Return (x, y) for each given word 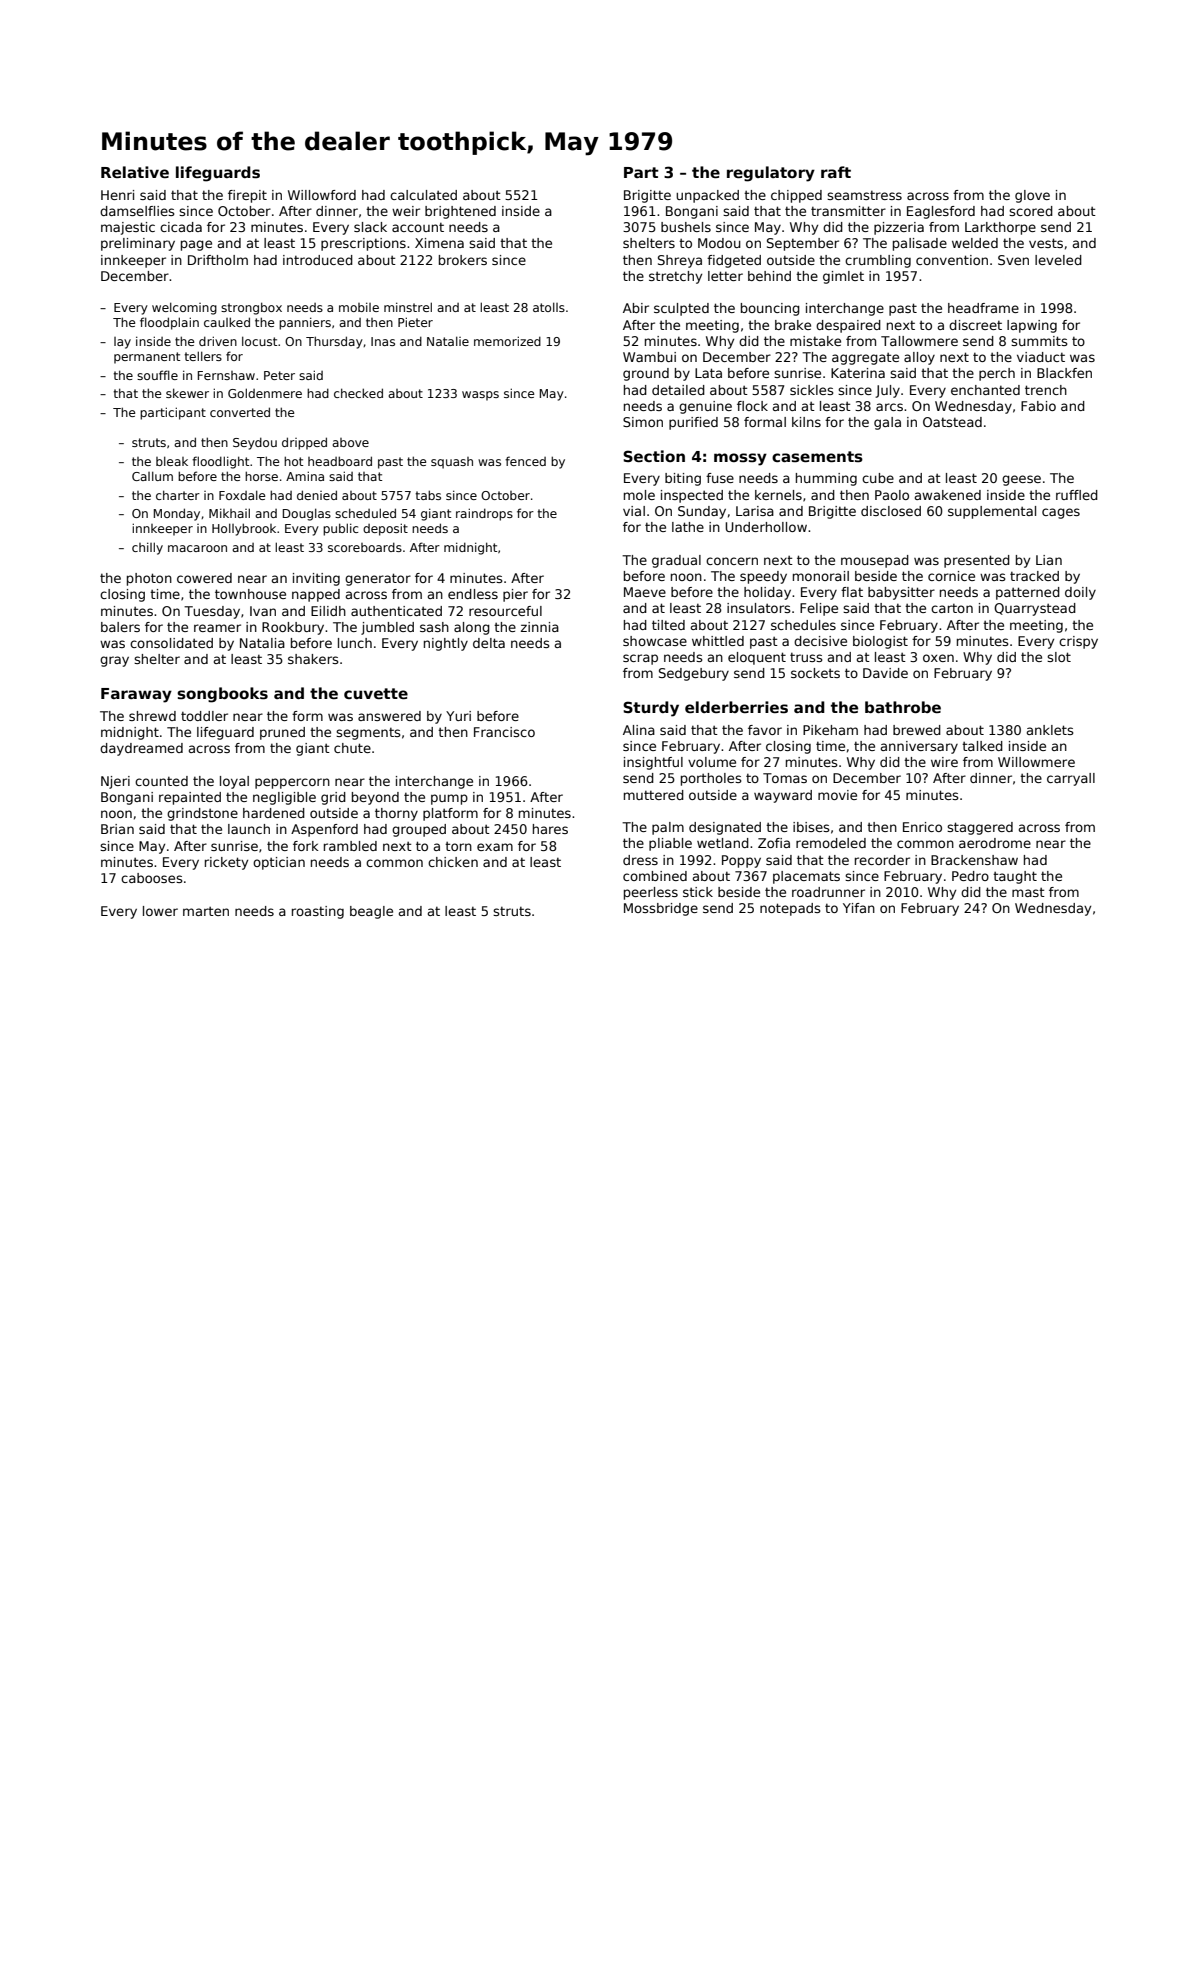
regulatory (771, 174)
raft (836, 172)
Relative (135, 172)
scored (1031, 211)
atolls (549, 307)
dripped (304, 443)
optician (279, 863)
